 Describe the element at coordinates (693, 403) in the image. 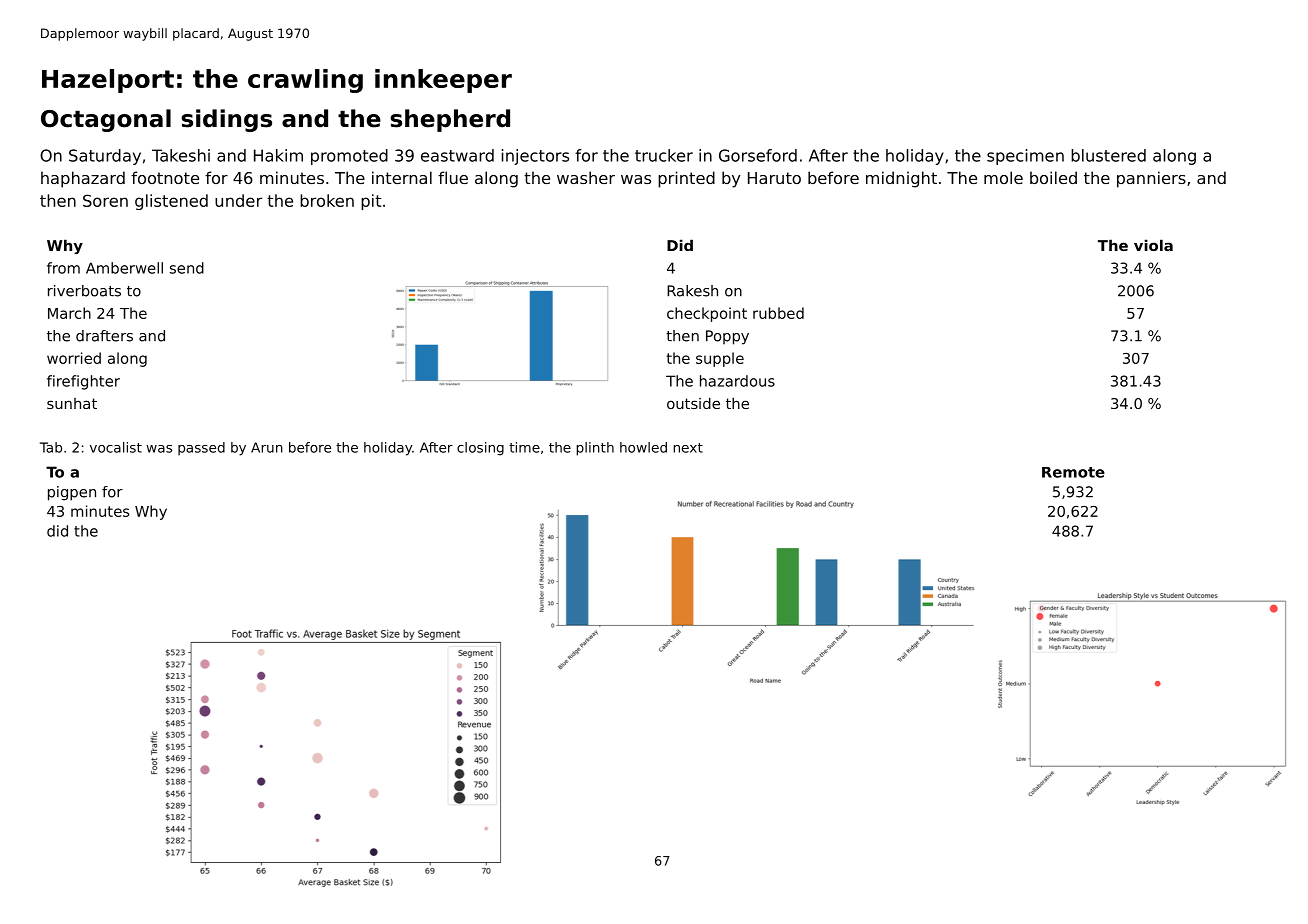

I see `outside` at that location.
